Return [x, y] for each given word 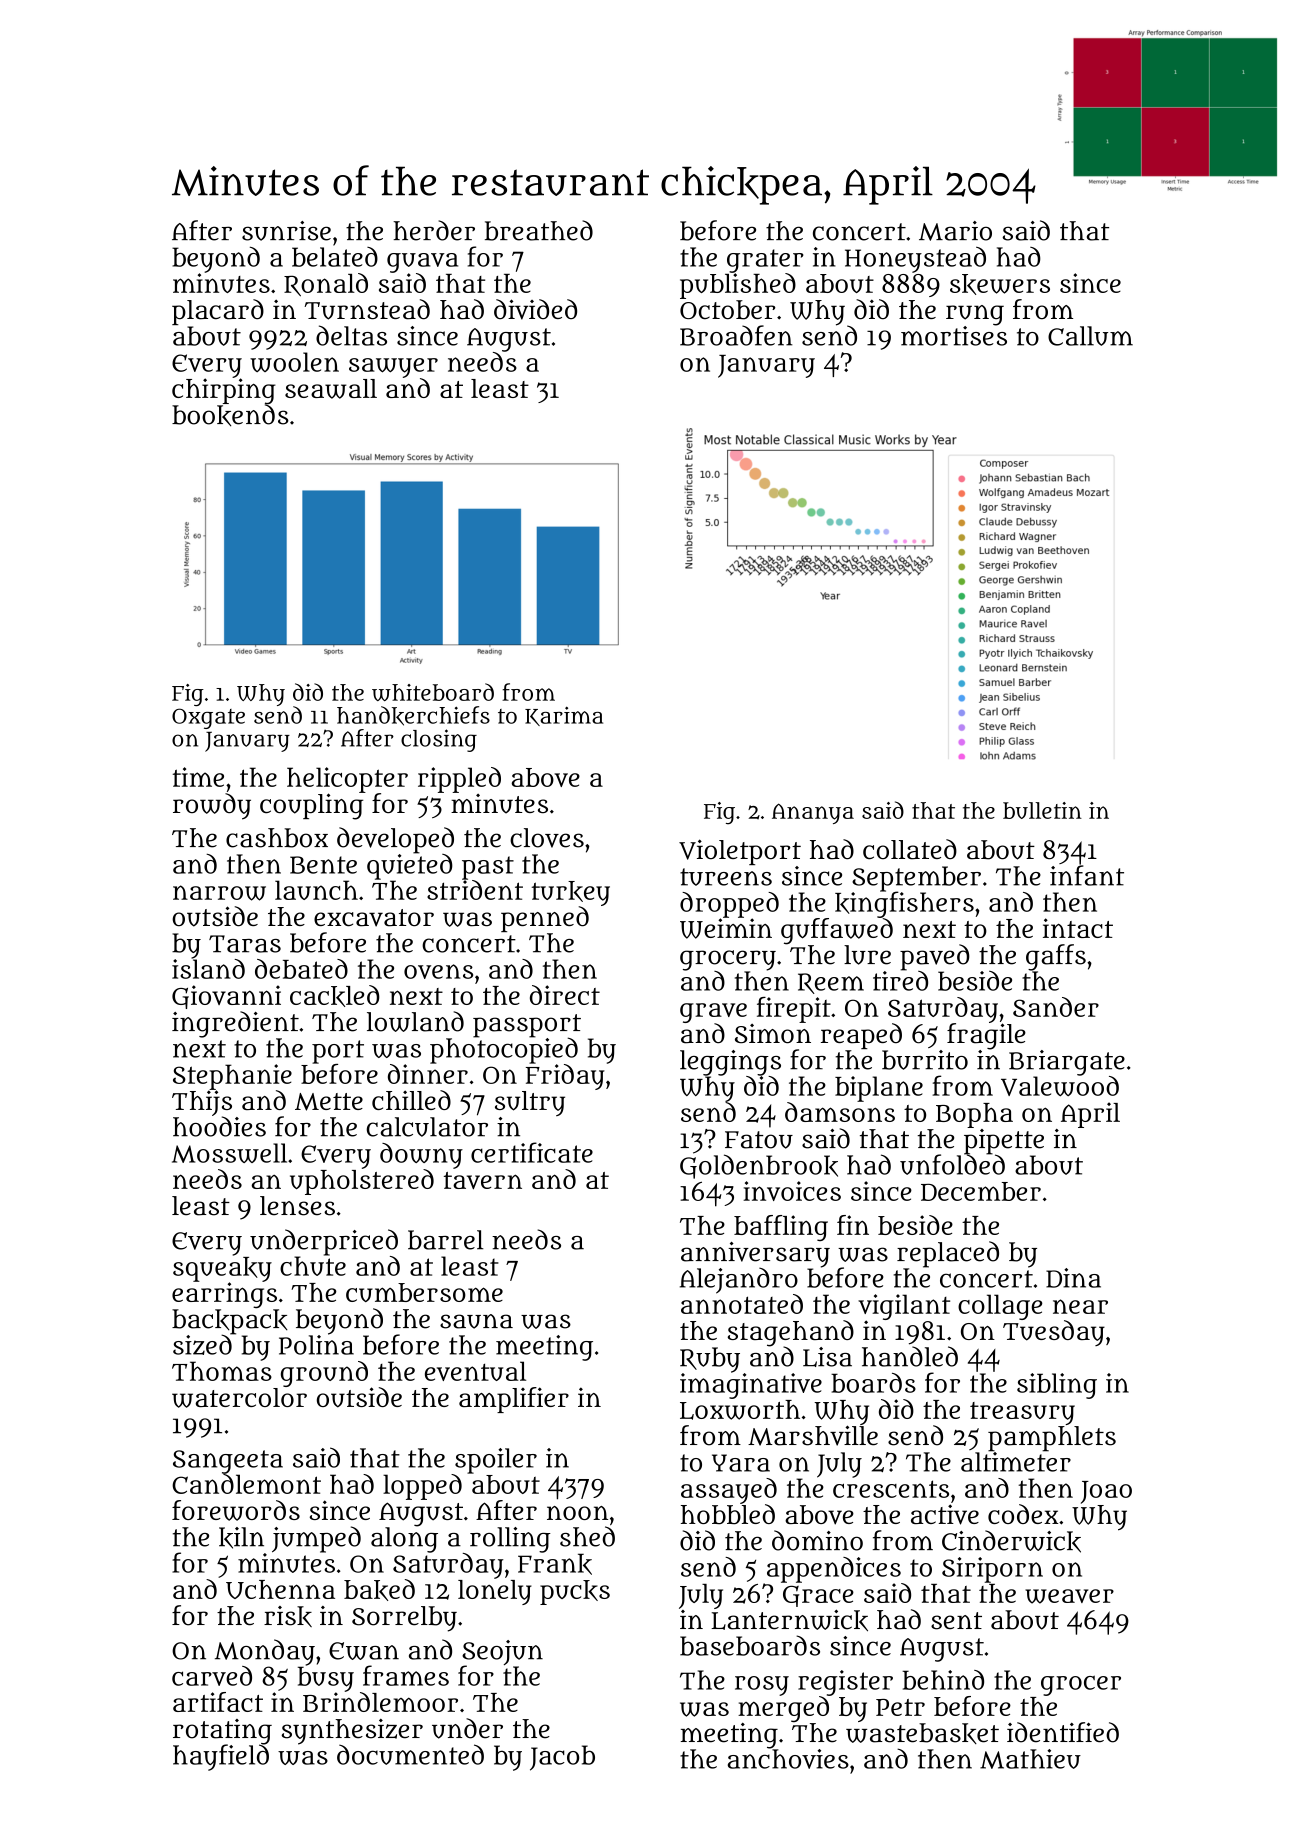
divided [535, 309]
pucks [575, 1592]
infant [1087, 875]
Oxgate [208, 718]
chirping [224, 391]
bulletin [1042, 810]
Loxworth [740, 1410]
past [488, 868]
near [1080, 1306]
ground [324, 1374]
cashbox [277, 838]
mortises [954, 336]
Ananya [813, 813]
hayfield [221, 1757]
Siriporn [992, 1570]
